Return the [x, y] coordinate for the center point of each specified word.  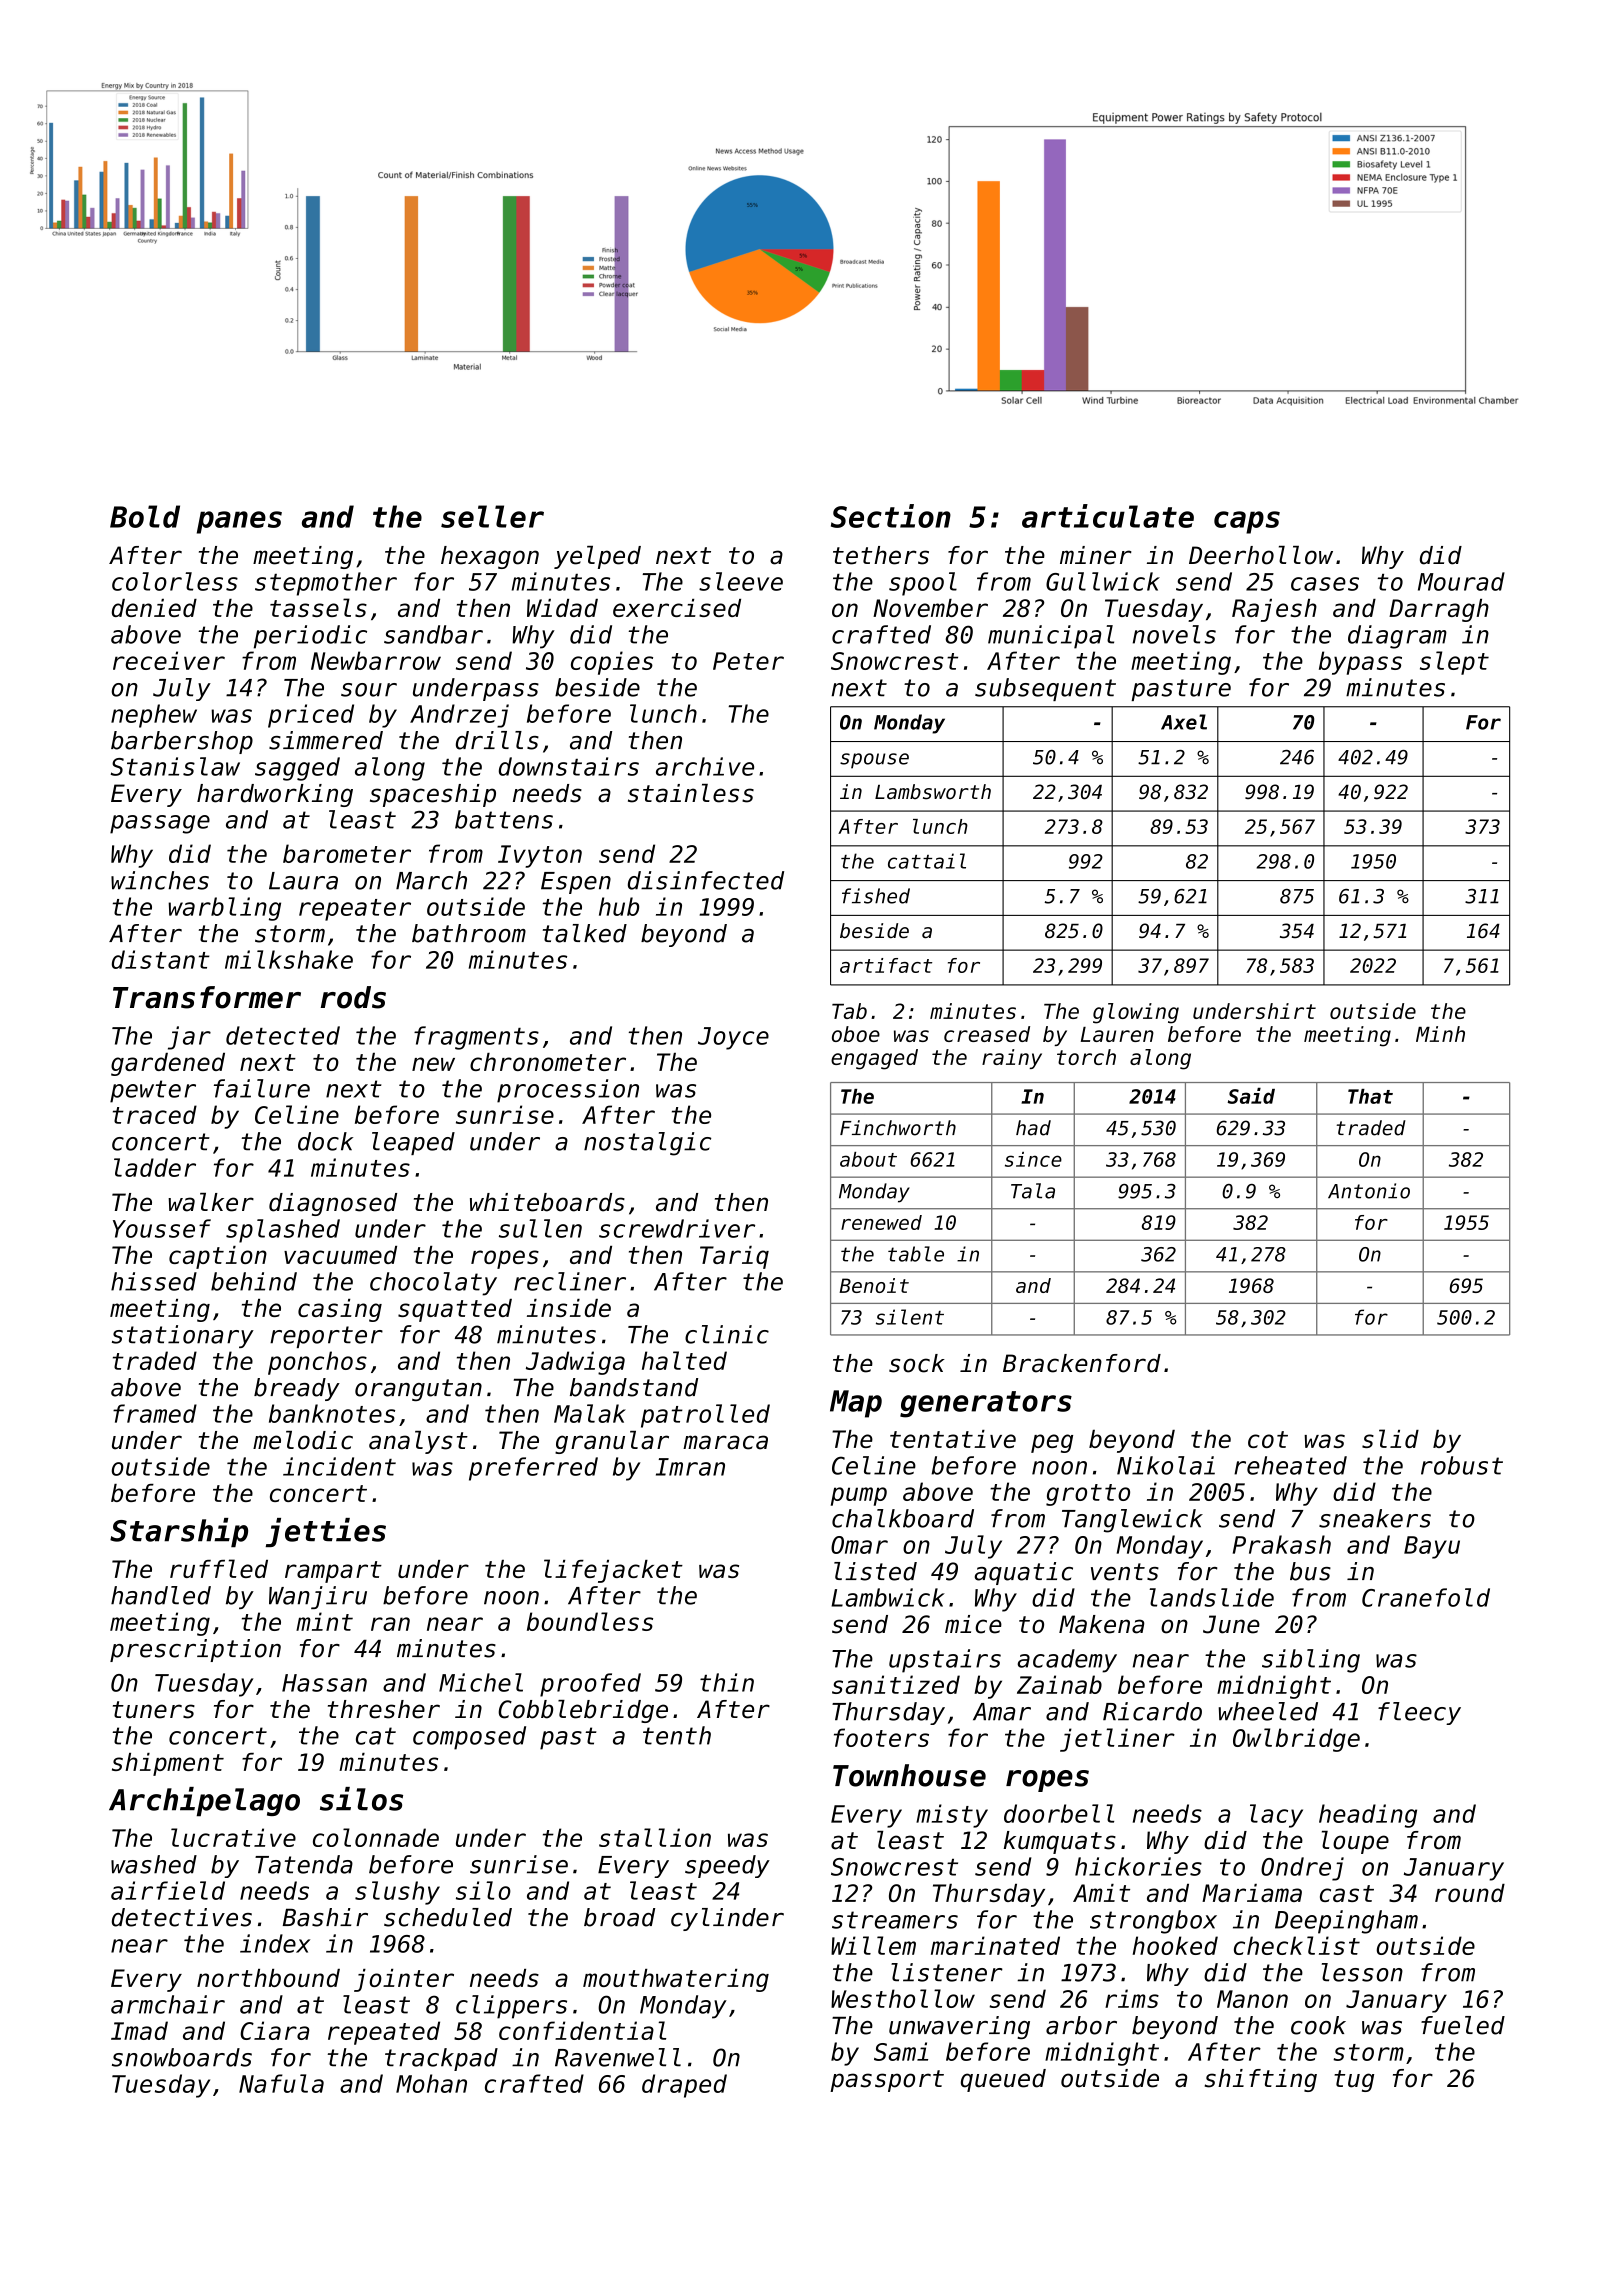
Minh [1440, 1034]
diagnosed [333, 1204]
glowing [1136, 1013]
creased [987, 1034]
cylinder [727, 1919]
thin [727, 1682]
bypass [1360, 663]
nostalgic [647, 1144]
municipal [1051, 637]
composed [469, 1738]
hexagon [490, 557]
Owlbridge [1296, 1740]
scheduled [448, 1917]
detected [283, 1035]
